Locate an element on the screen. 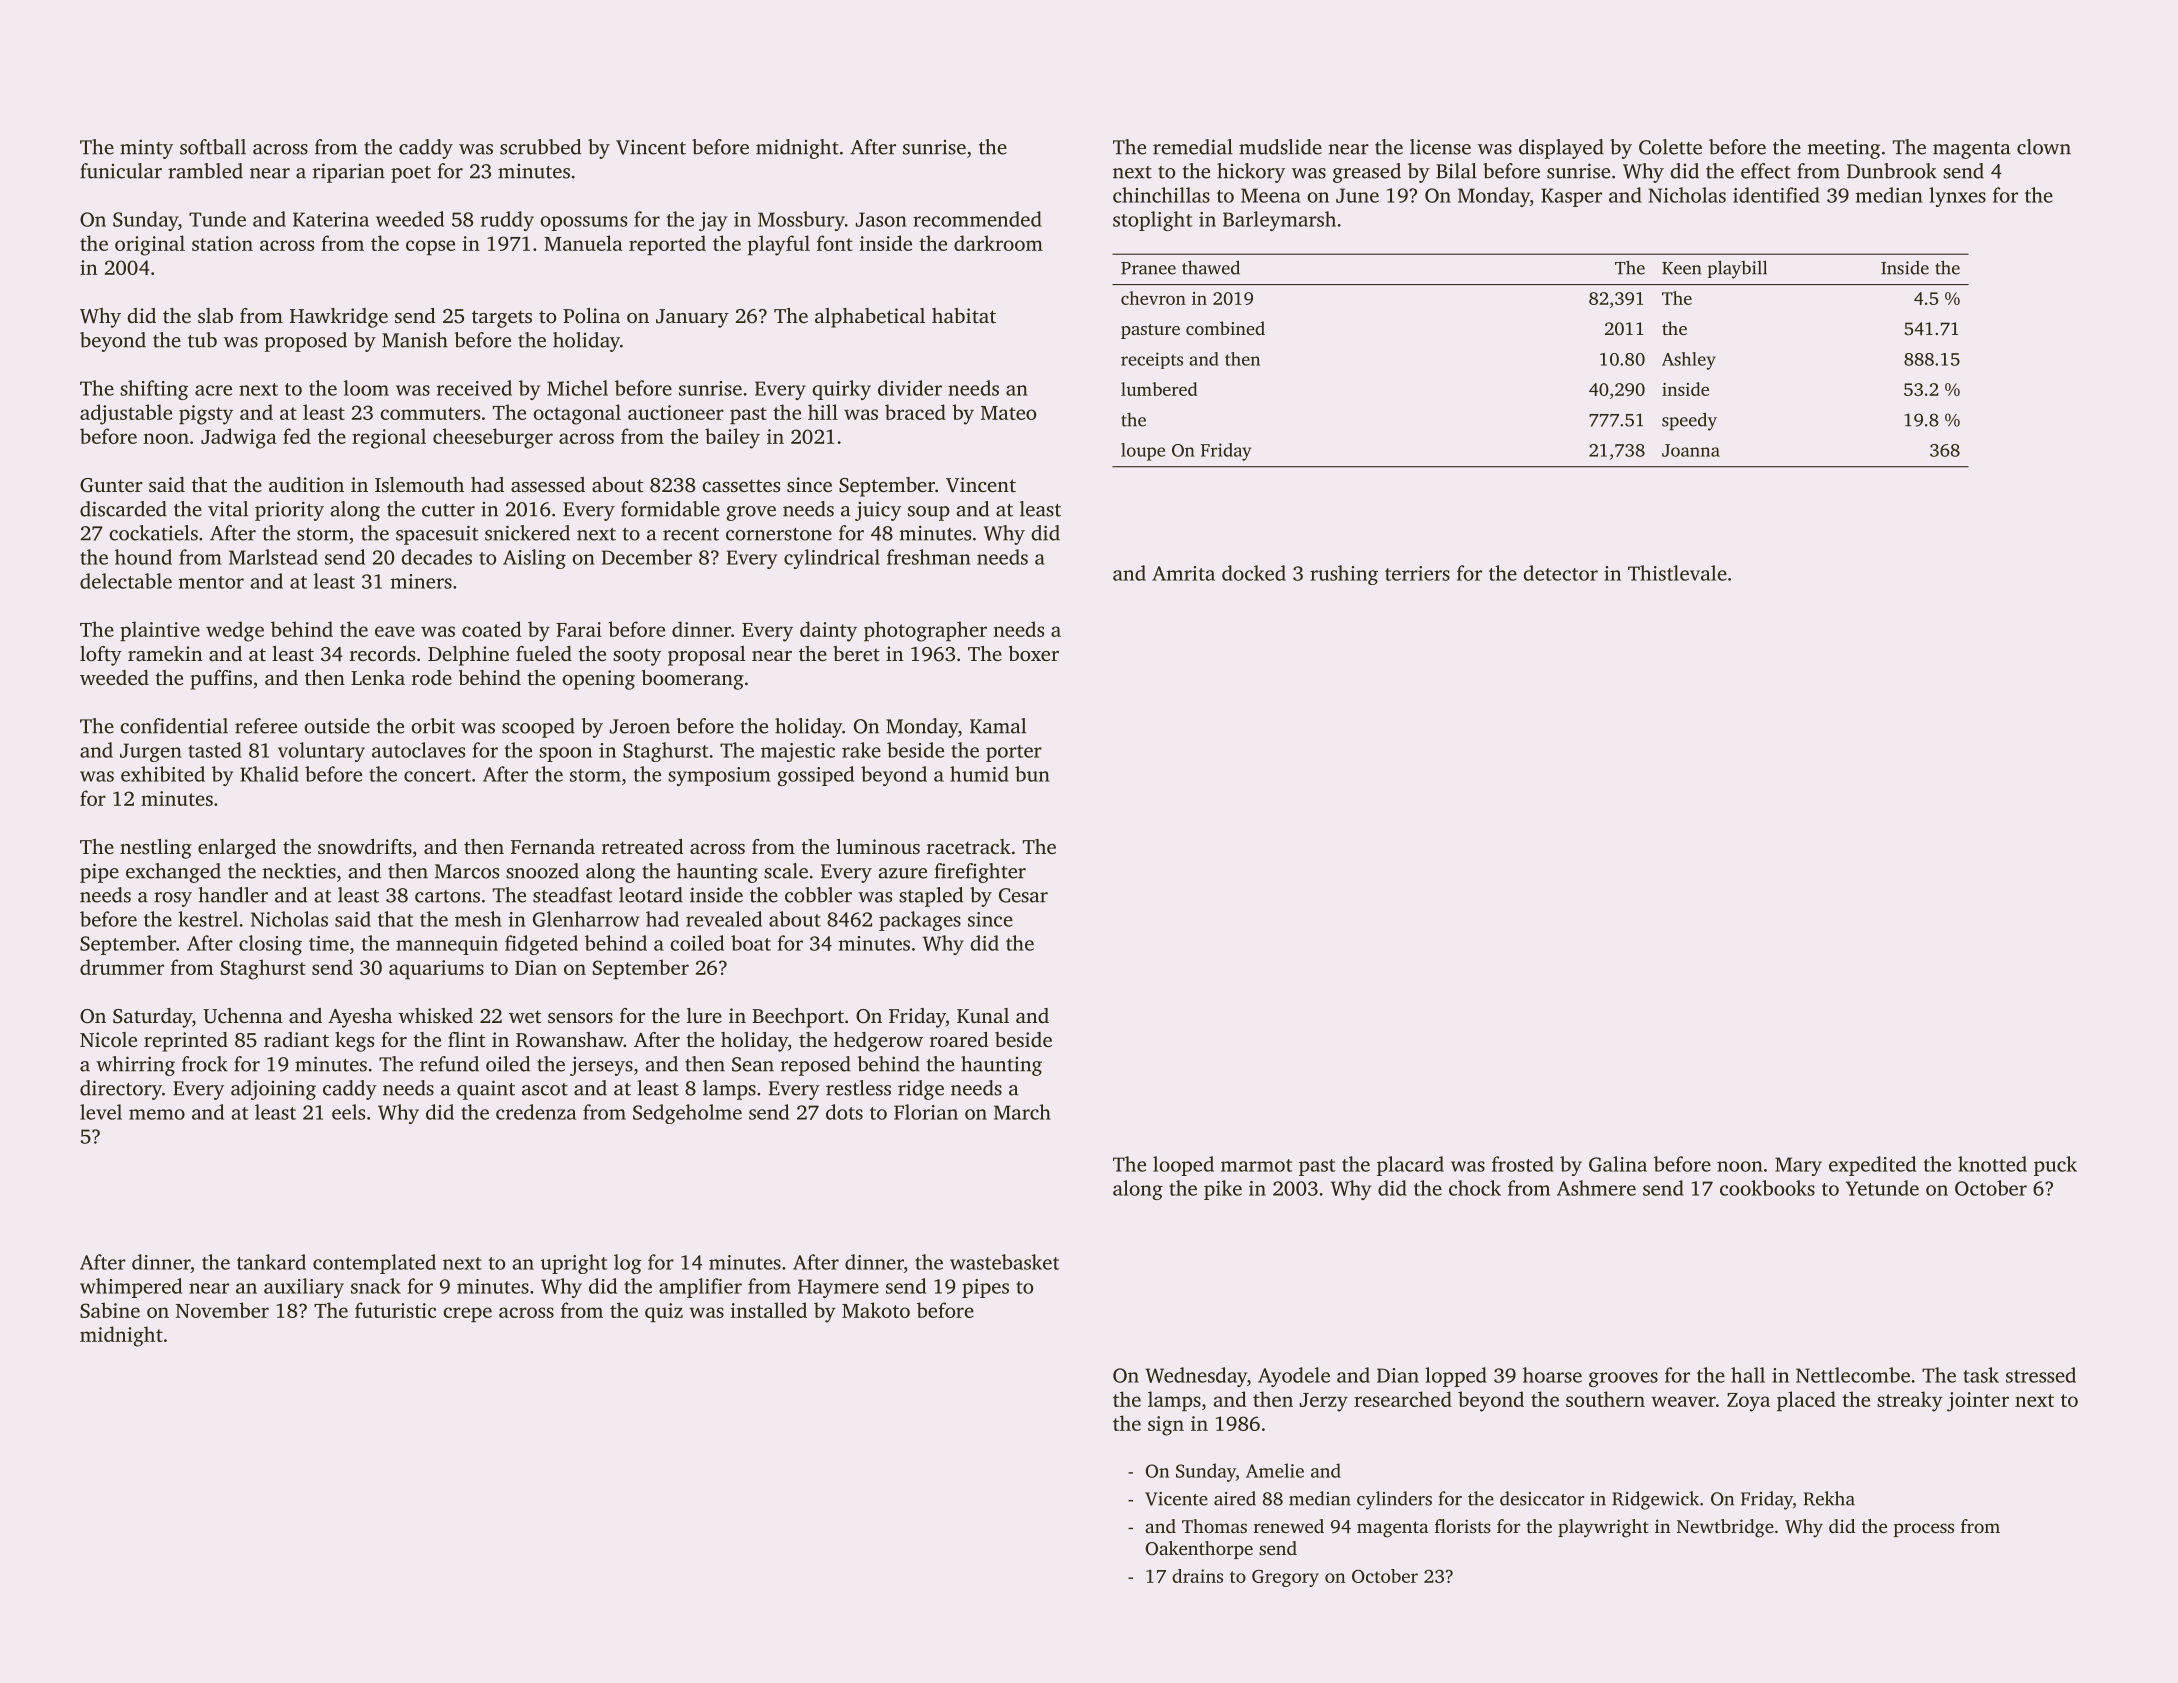  drains is located at coordinates (1197, 1576).
